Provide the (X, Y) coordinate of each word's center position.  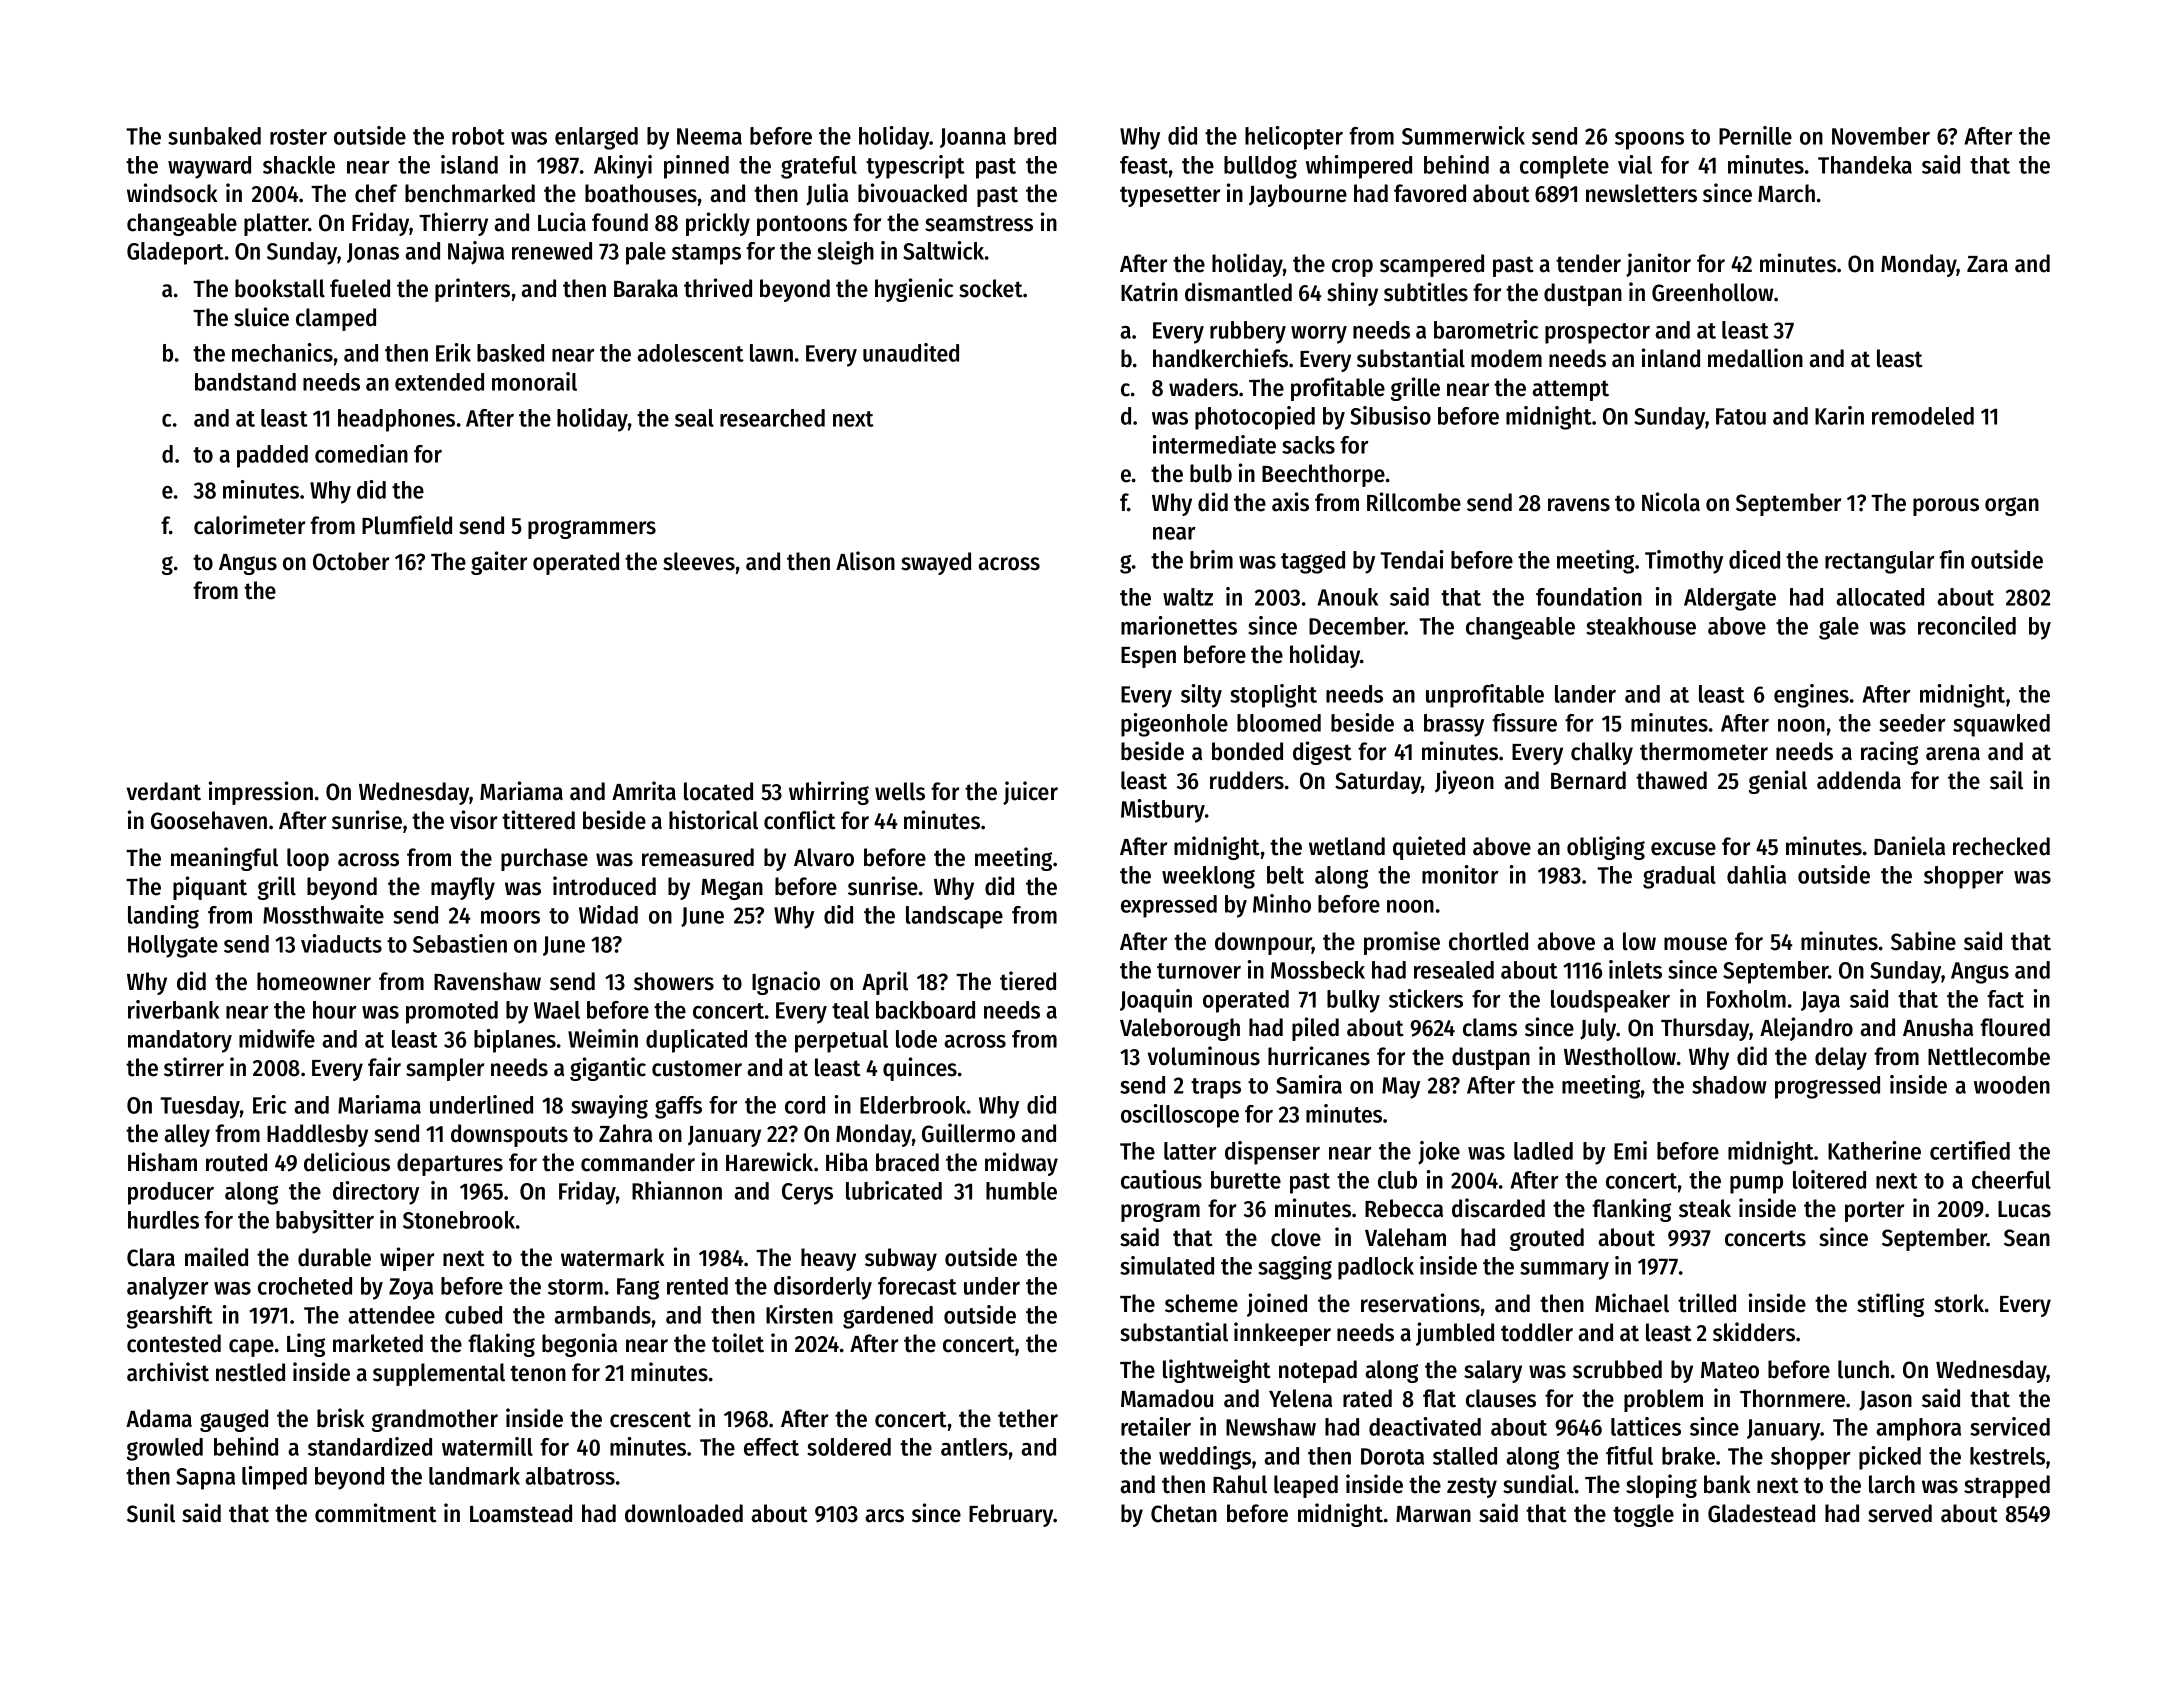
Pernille (1755, 135)
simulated (1167, 1265)
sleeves (699, 561)
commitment (376, 1513)
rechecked (2001, 846)
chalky (1602, 753)
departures (450, 1164)
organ (2012, 506)
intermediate (1214, 444)
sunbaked (214, 136)
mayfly (463, 888)
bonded (1247, 751)
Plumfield (407, 525)
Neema (709, 136)
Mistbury (1163, 811)
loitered (1829, 1179)
